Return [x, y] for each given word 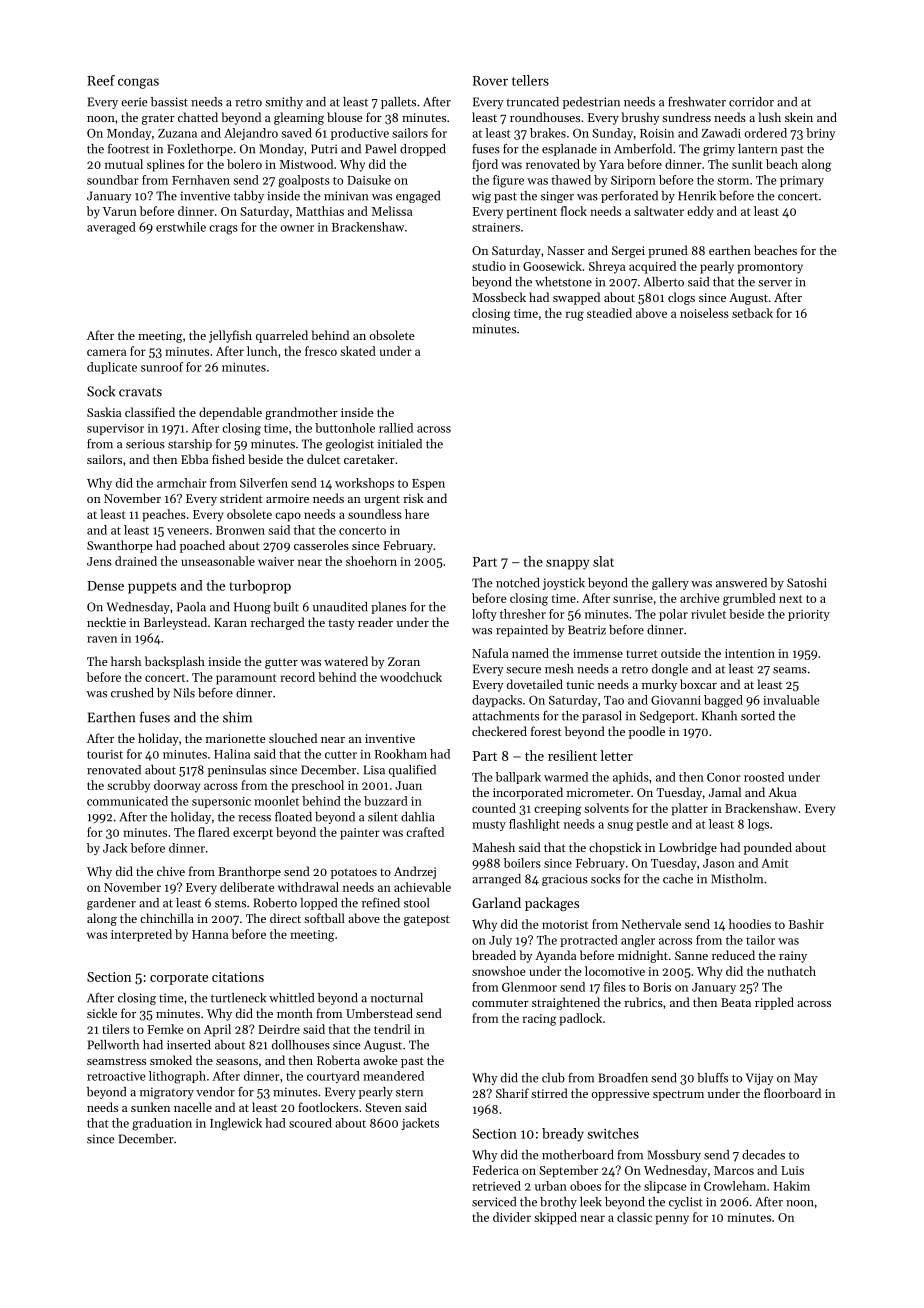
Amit [775, 863]
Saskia [104, 412]
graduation [162, 1124]
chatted [198, 117]
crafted [425, 832]
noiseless [704, 313]
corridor [751, 102]
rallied [396, 428]
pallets [398, 103]
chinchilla [167, 918]
